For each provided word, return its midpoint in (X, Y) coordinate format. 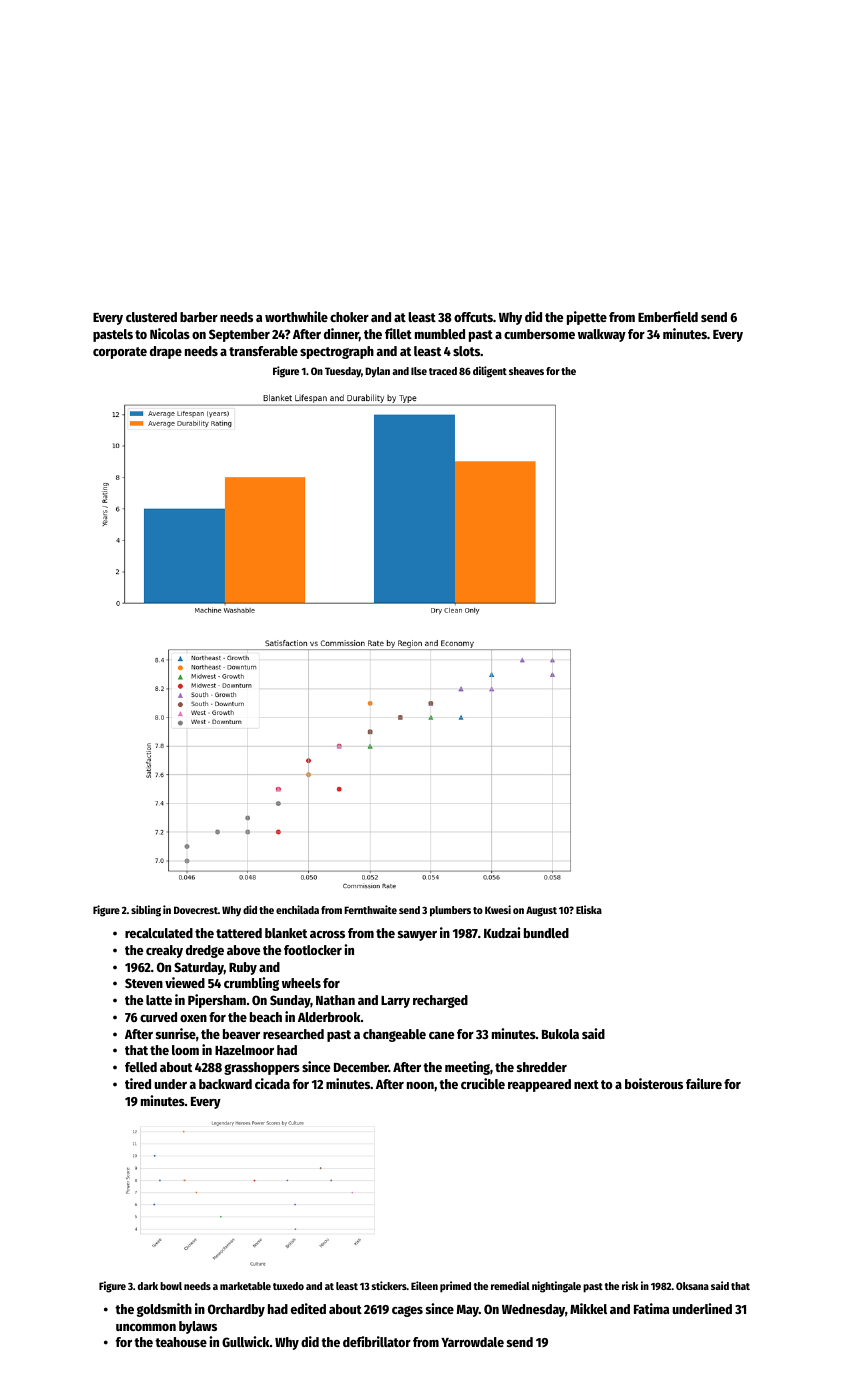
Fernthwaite (370, 909)
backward (225, 1084)
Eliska (589, 909)
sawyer (417, 936)
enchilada (297, 909)
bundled (546, 933)
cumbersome (539, 334)
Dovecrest (196, 910)
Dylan (377, 372)
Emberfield (668, 316)
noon (420, 1085)
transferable (263, 351)
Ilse (419, 371)
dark (148, 1286)
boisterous (654, 1083)
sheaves (526, 371)
